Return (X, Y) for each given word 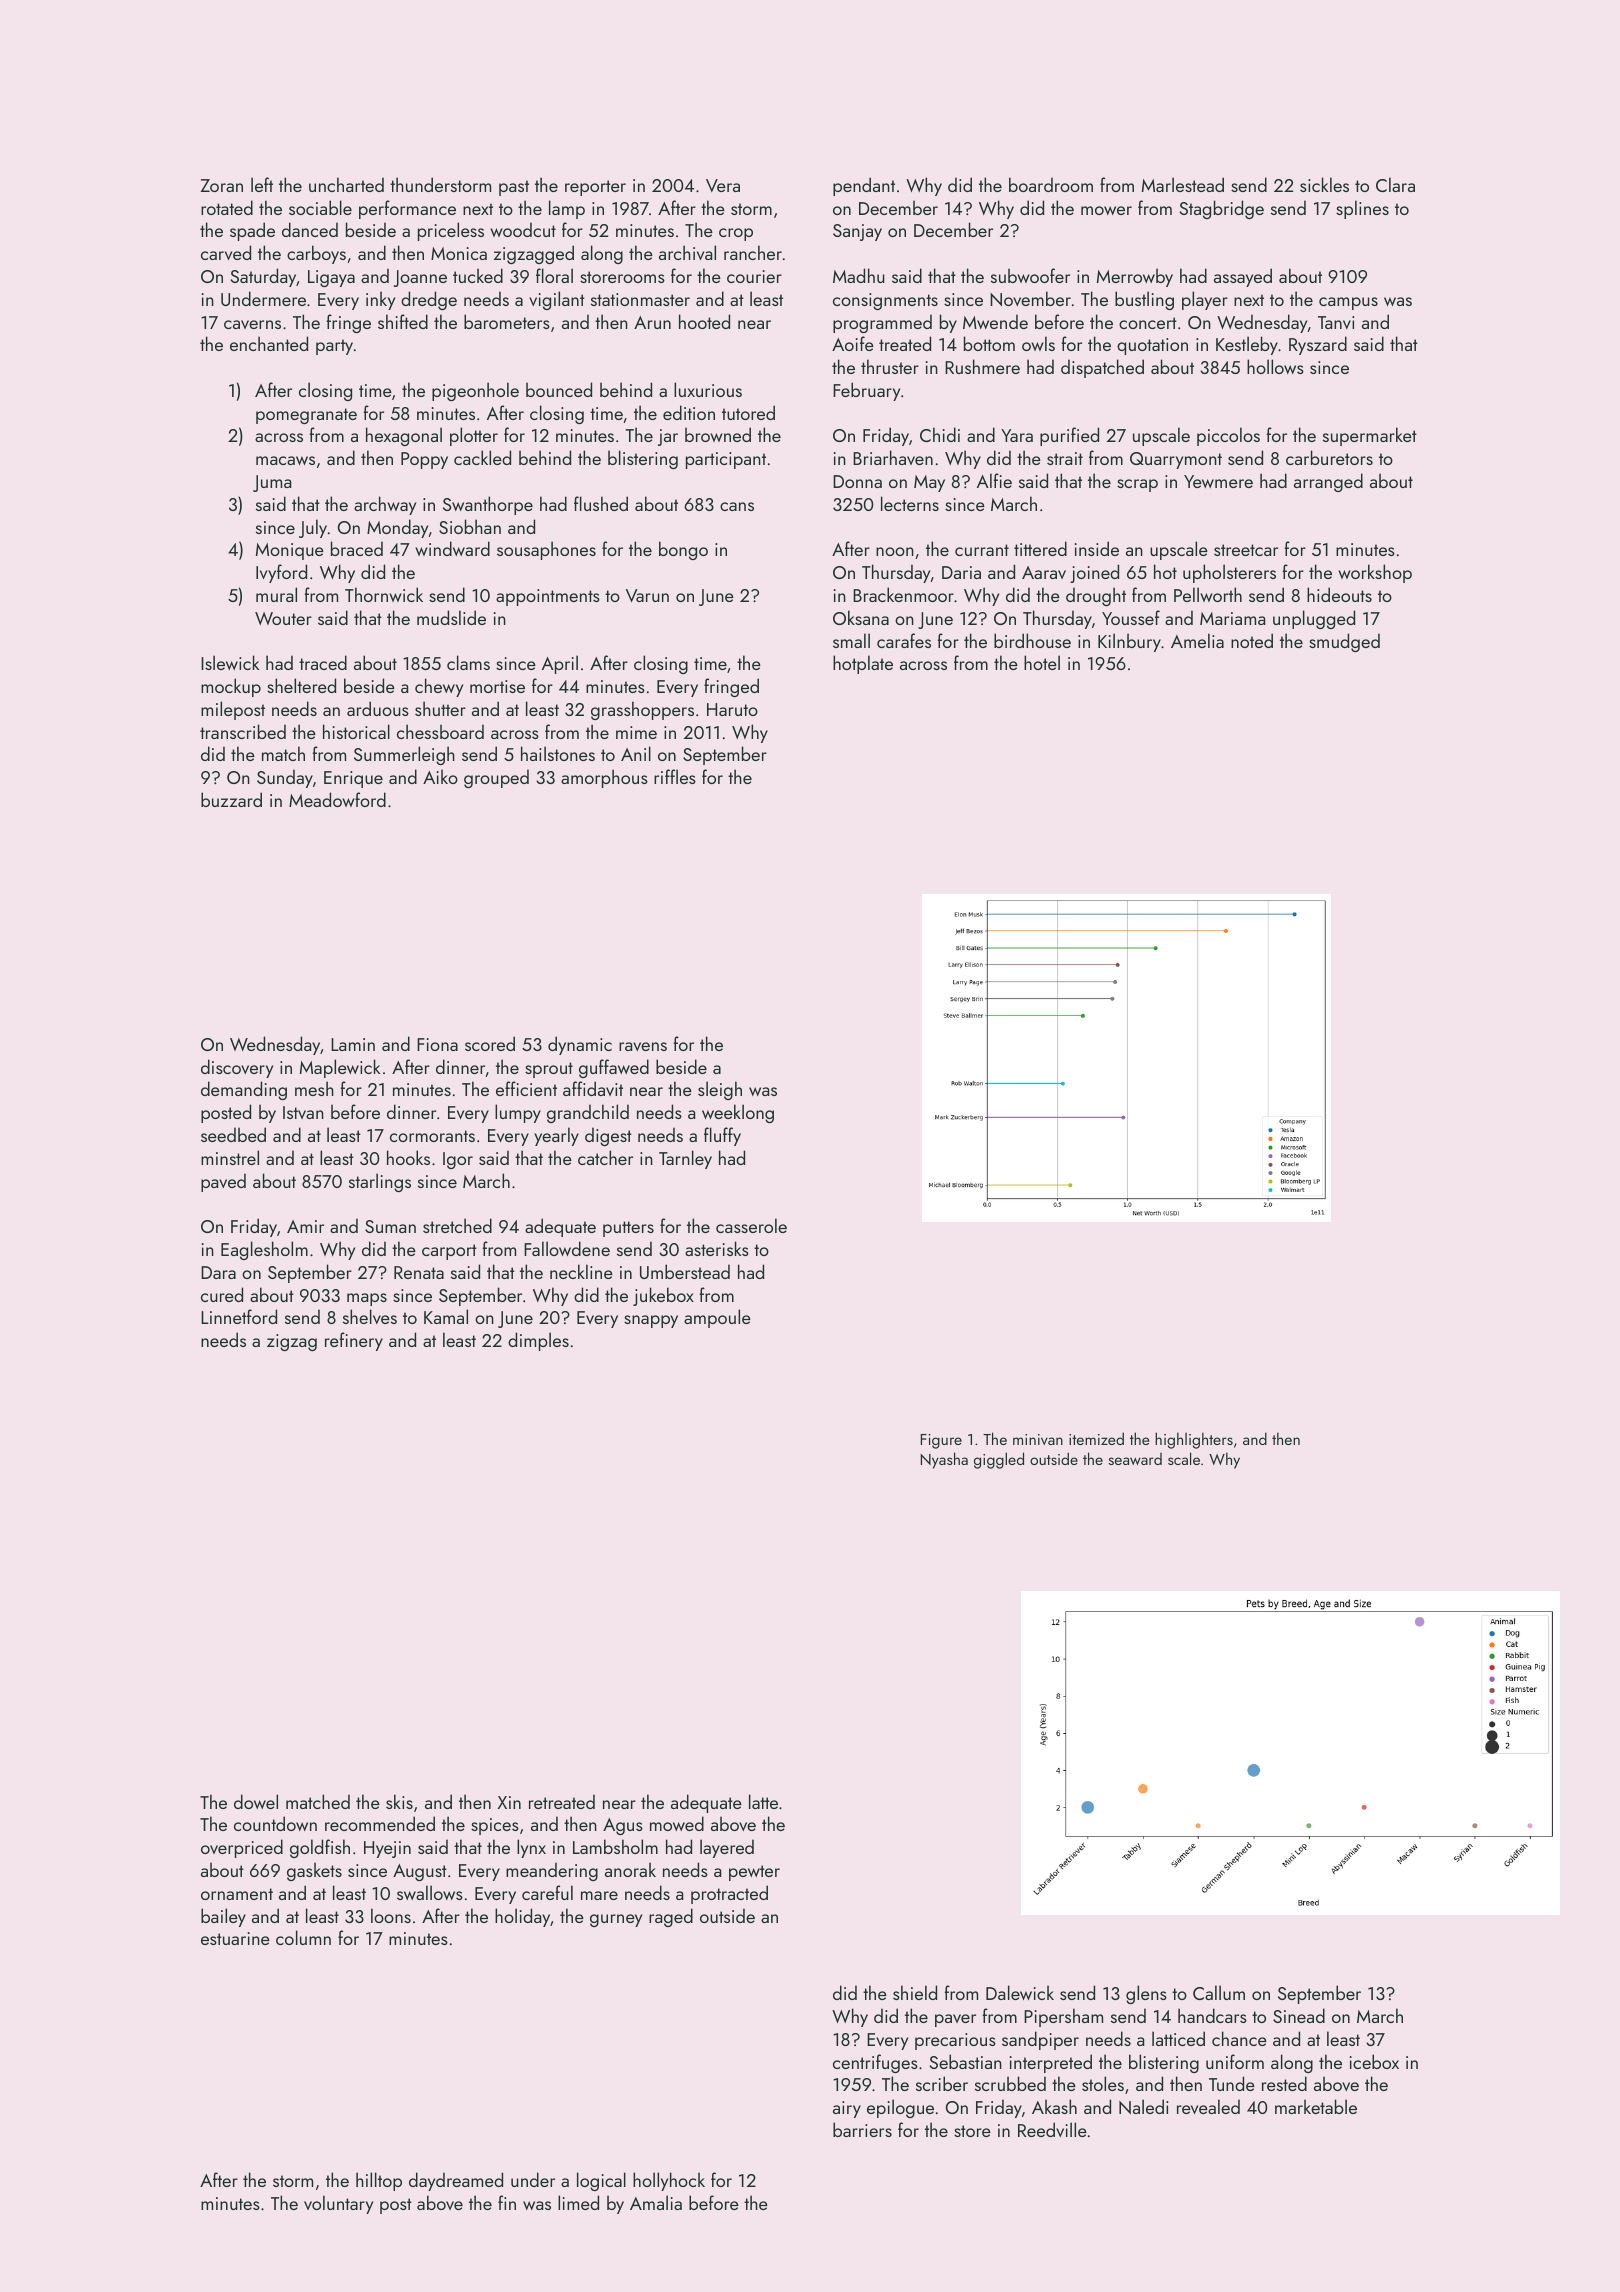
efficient (526, 1088)
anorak (630, 1869)
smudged (1344, 642)
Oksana (861, 617)
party (334, 347)
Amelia (1197, 640)
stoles (1103, 2083)
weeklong (738, 1113)
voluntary (338, 2204)
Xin (509, 1802)
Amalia (656, 2202)
